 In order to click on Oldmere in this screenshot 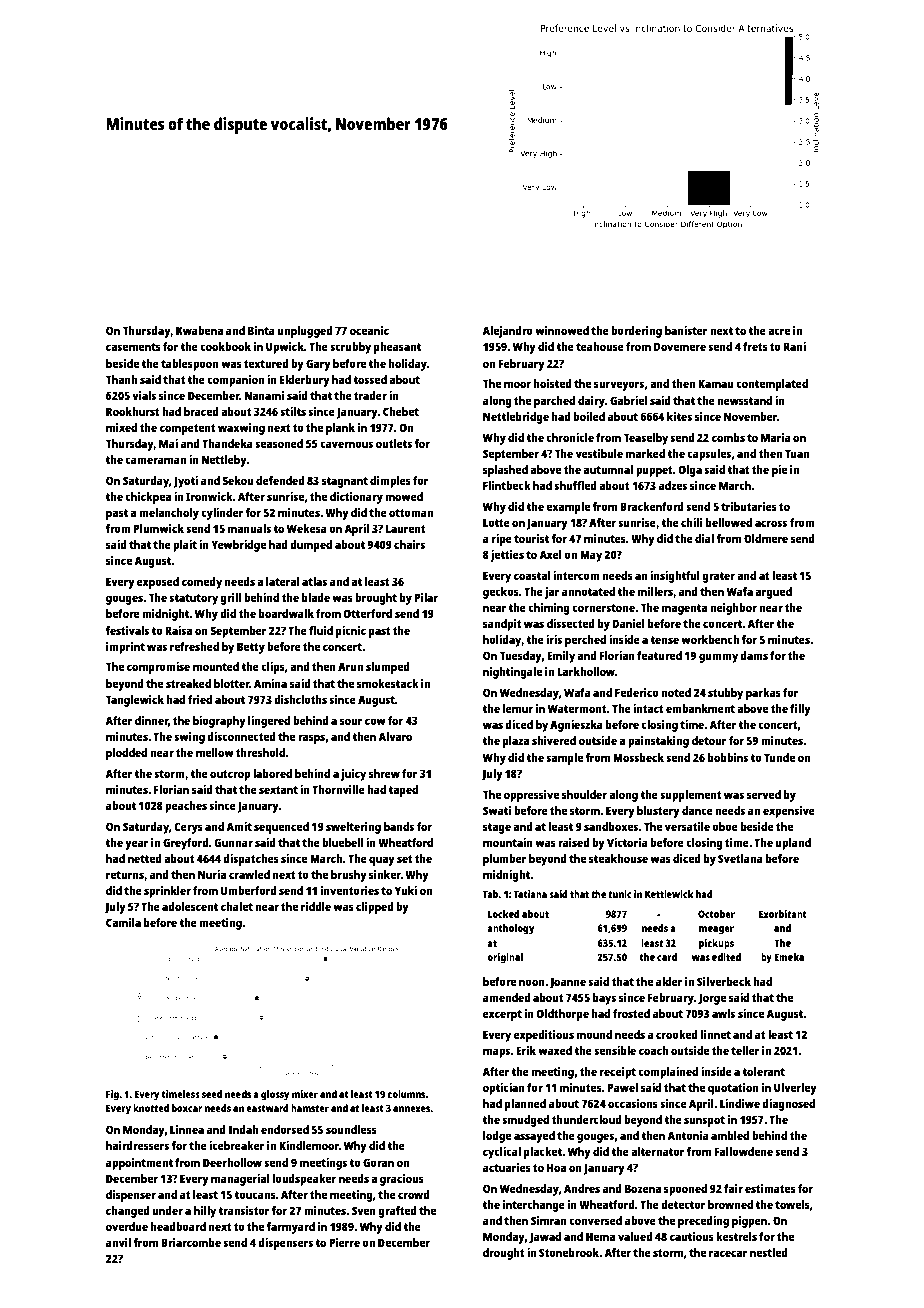, I will do `click(766, 538)`.
